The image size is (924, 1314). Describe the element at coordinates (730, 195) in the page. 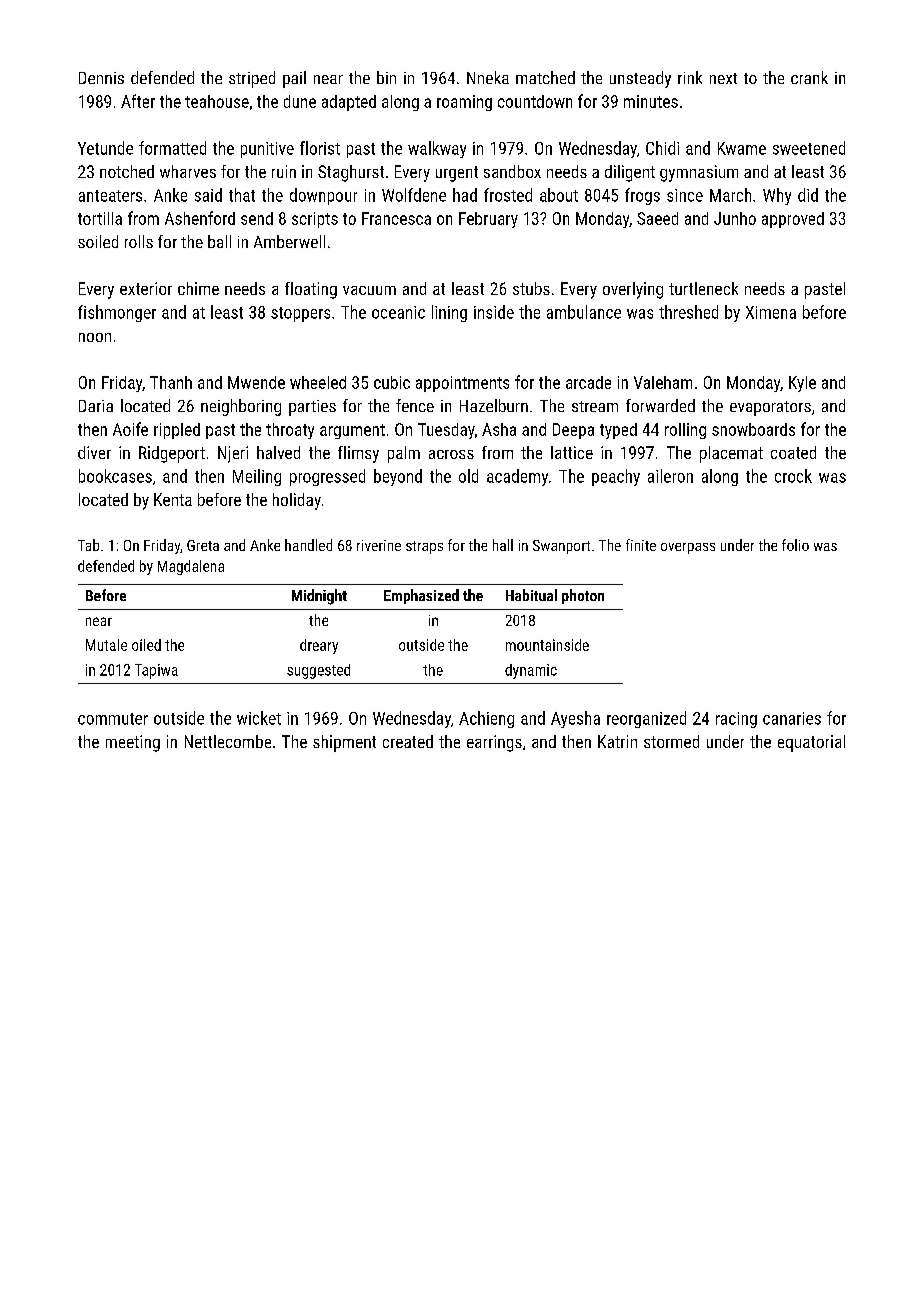

I see `March` at that location.
